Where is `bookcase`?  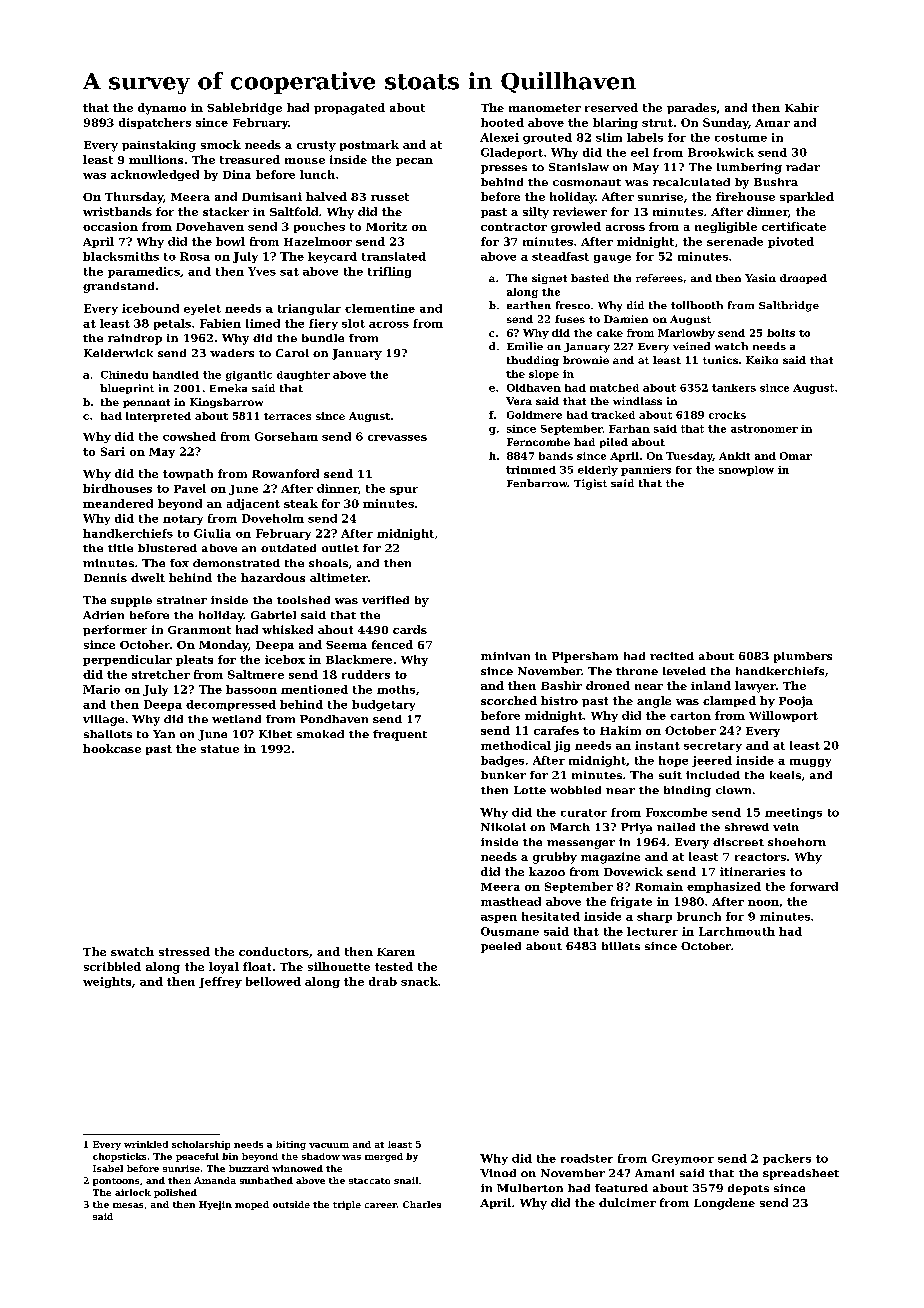 bookcase is located at coordinates (112, 748).
